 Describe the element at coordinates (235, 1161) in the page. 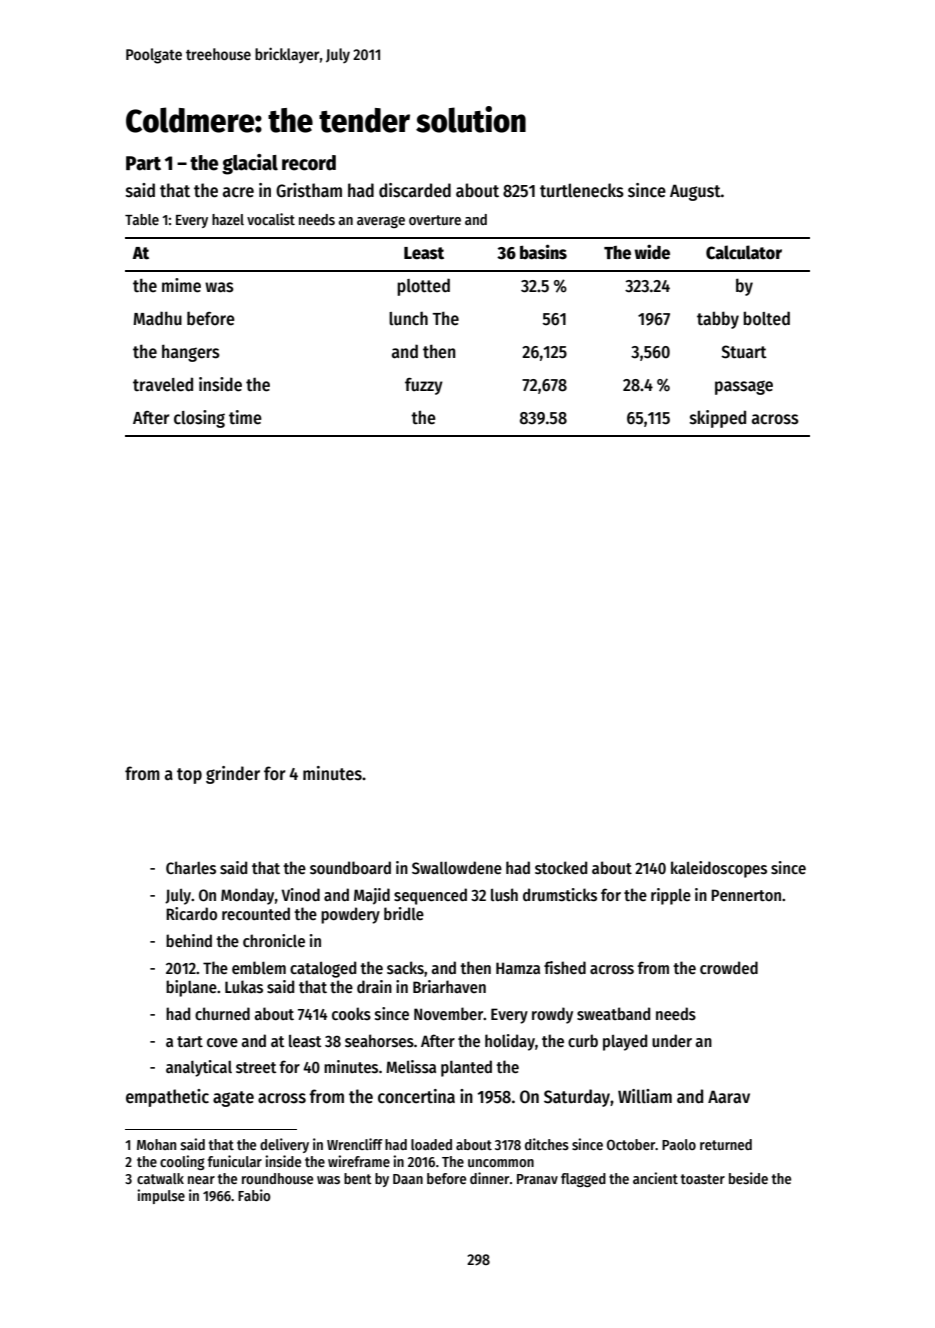

I see `funicular` at that location.
